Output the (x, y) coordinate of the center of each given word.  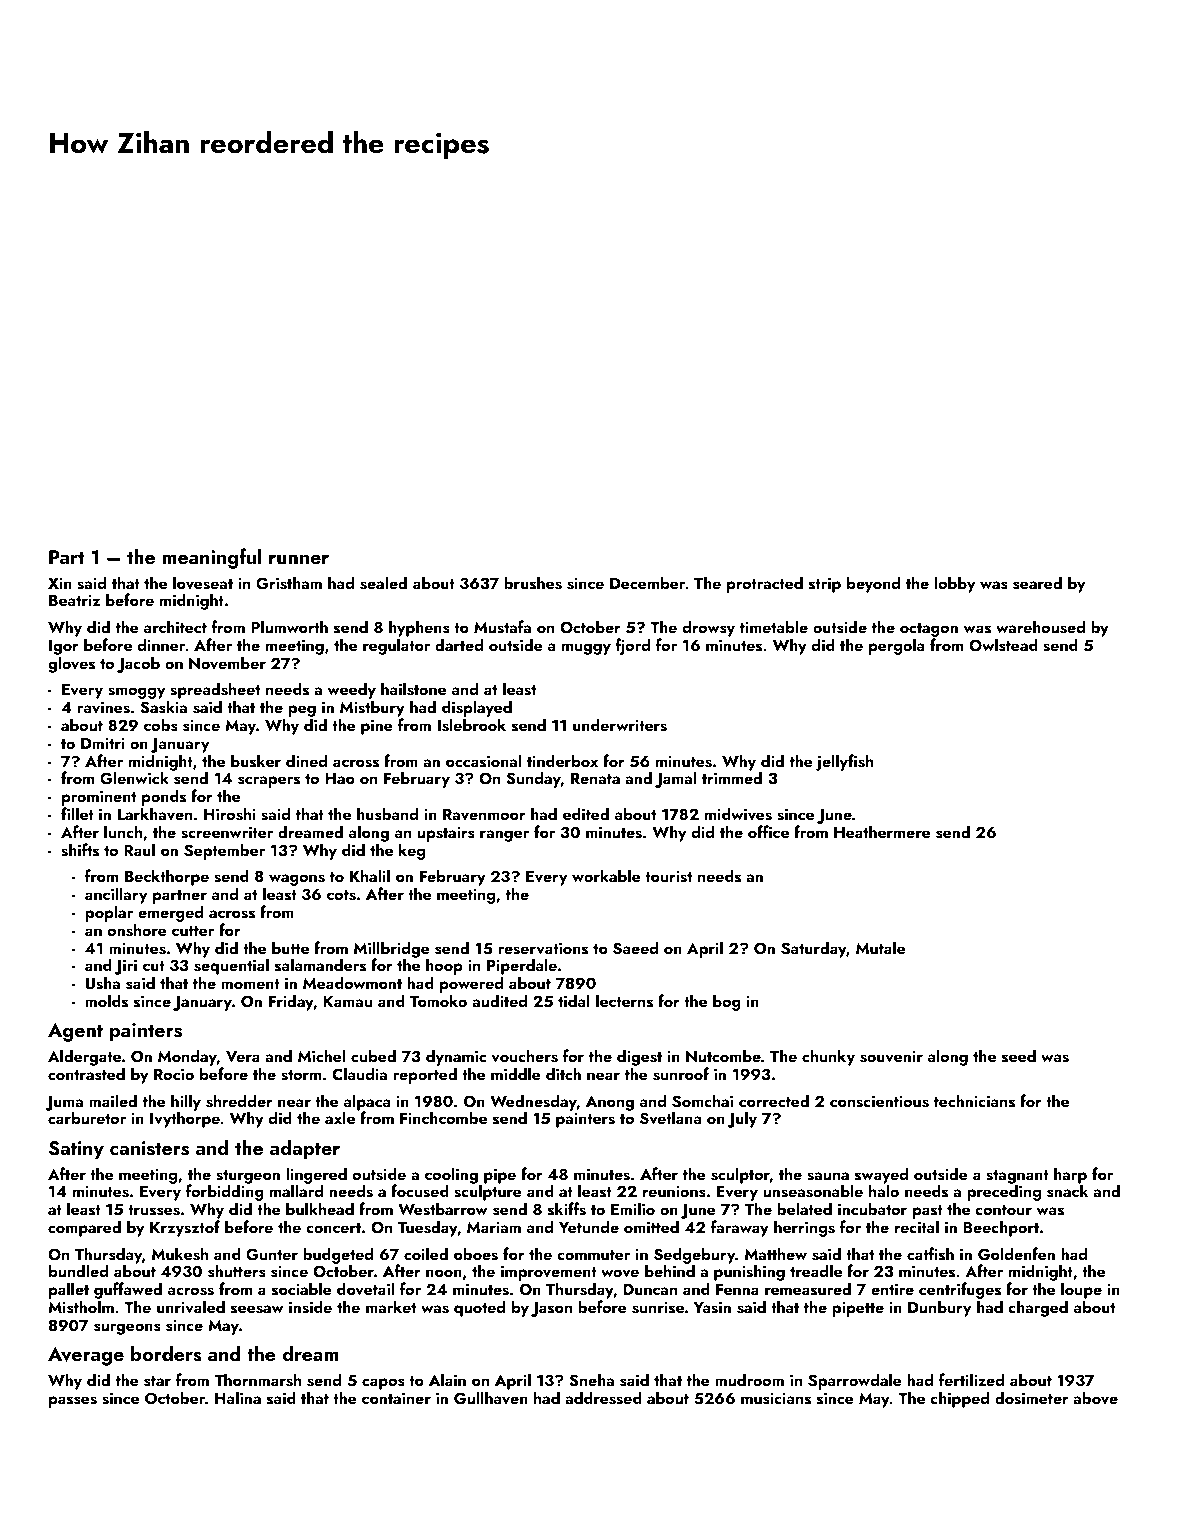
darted (459, 644)
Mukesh (180, 1254)
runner (299, 559)
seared (1037, 583)
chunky (828, 1057)
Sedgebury (695, 1256)
